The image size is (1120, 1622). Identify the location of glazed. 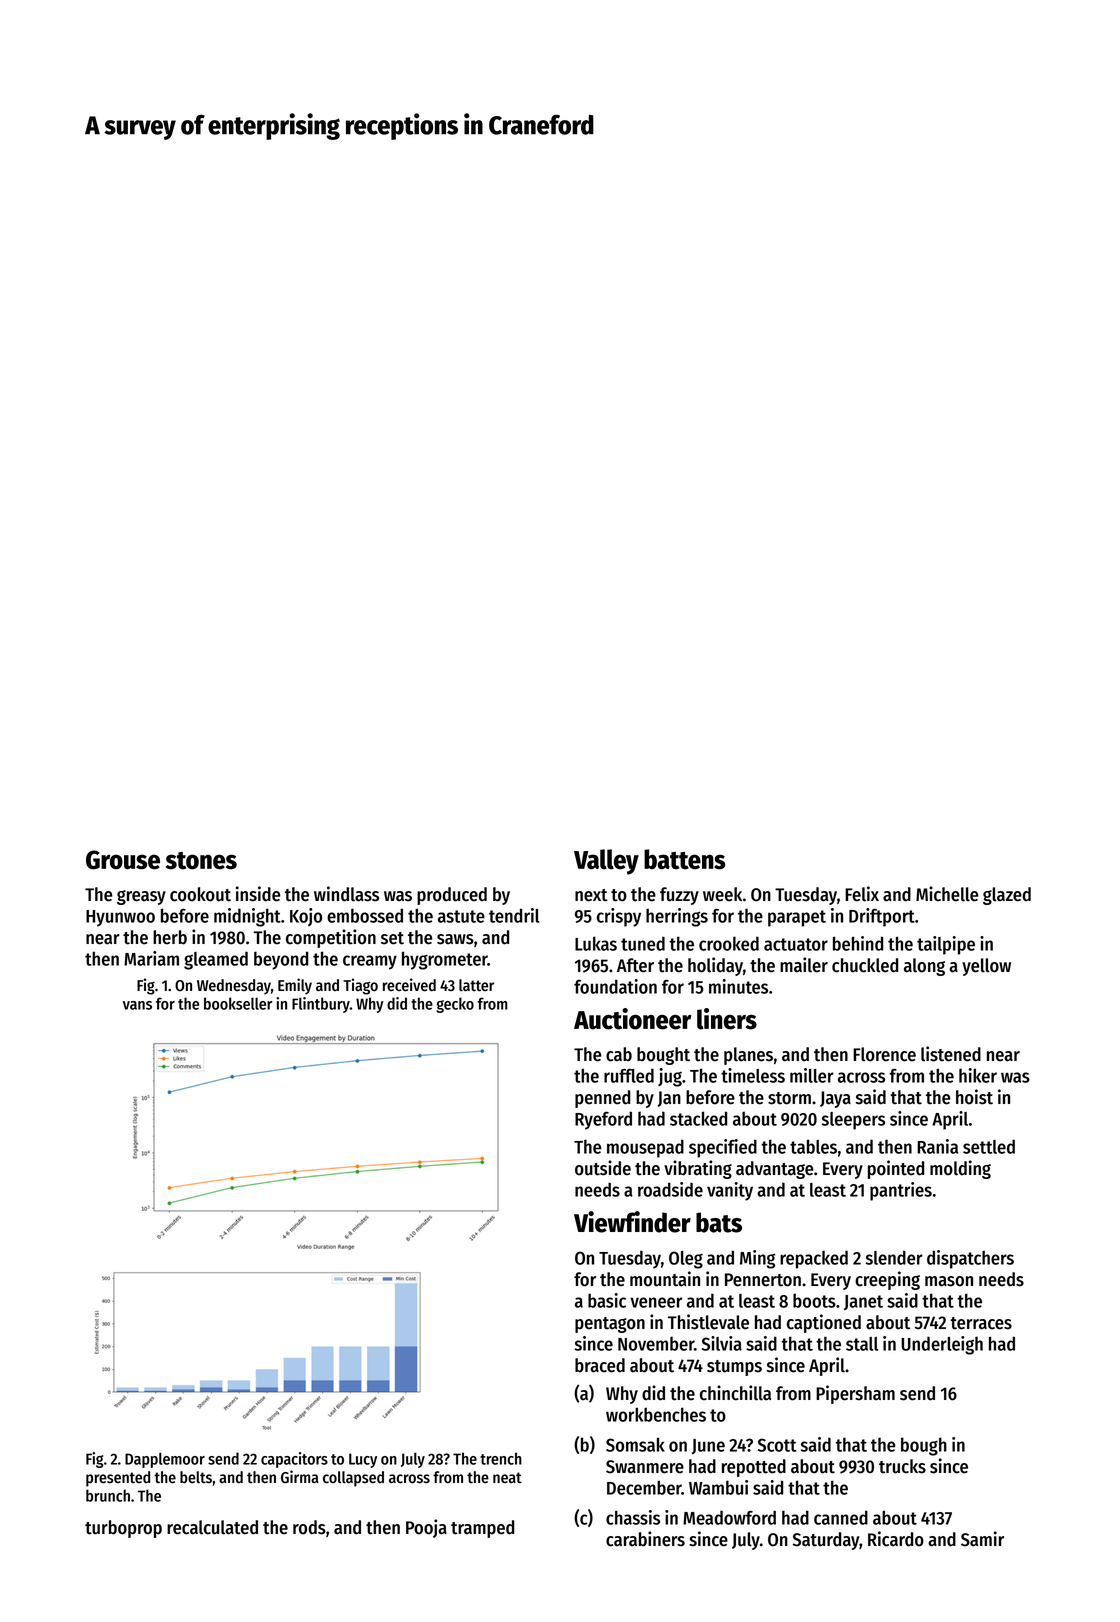
(1007, 896).
